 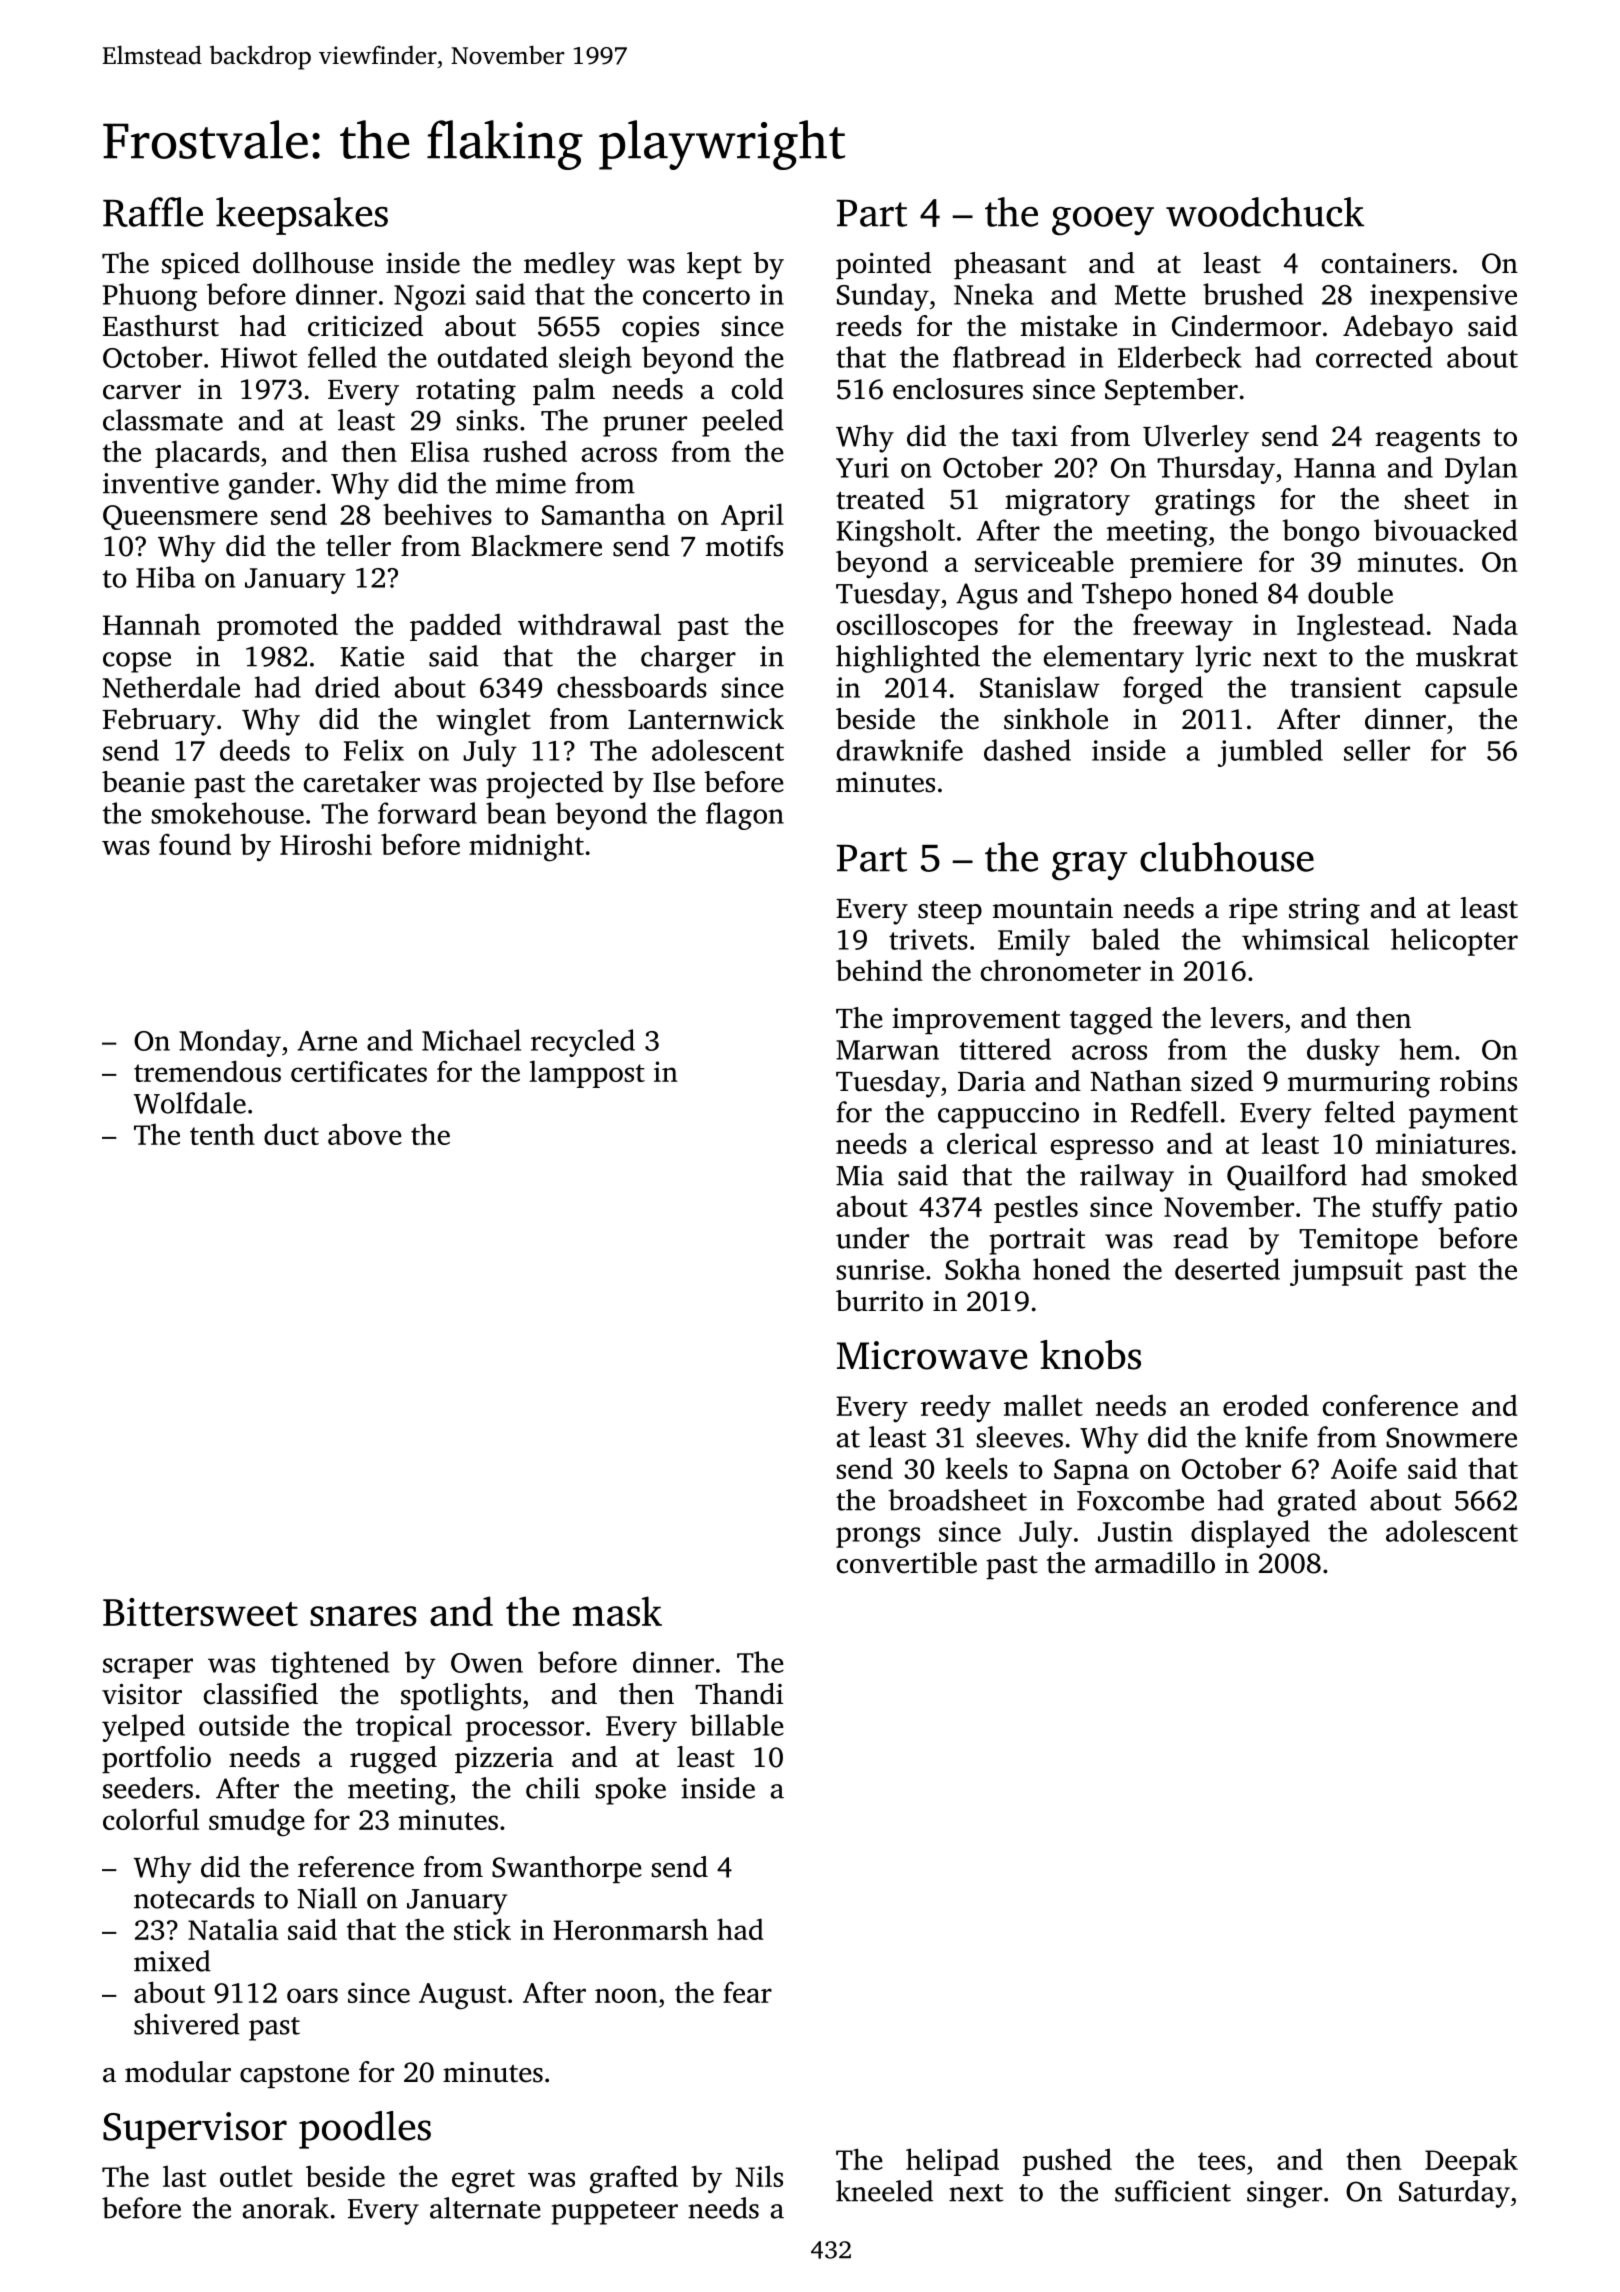 What do you see at coordinates (1155, 1563) in the page?
I see `armadillo` at bounding box center [1155, 1563].
